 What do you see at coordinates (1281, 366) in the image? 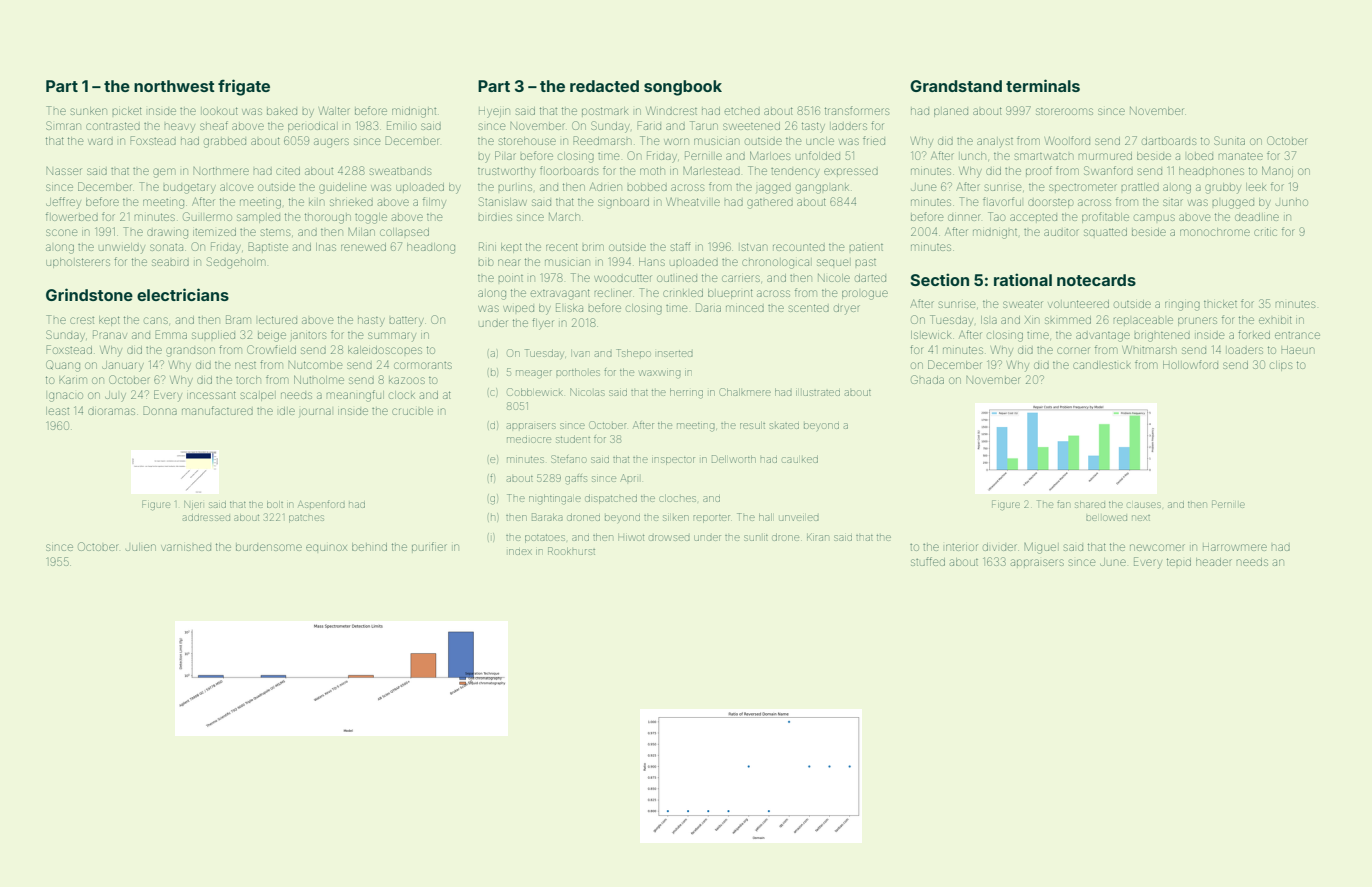
I see `clips` at bounding box center [1281, 366].
